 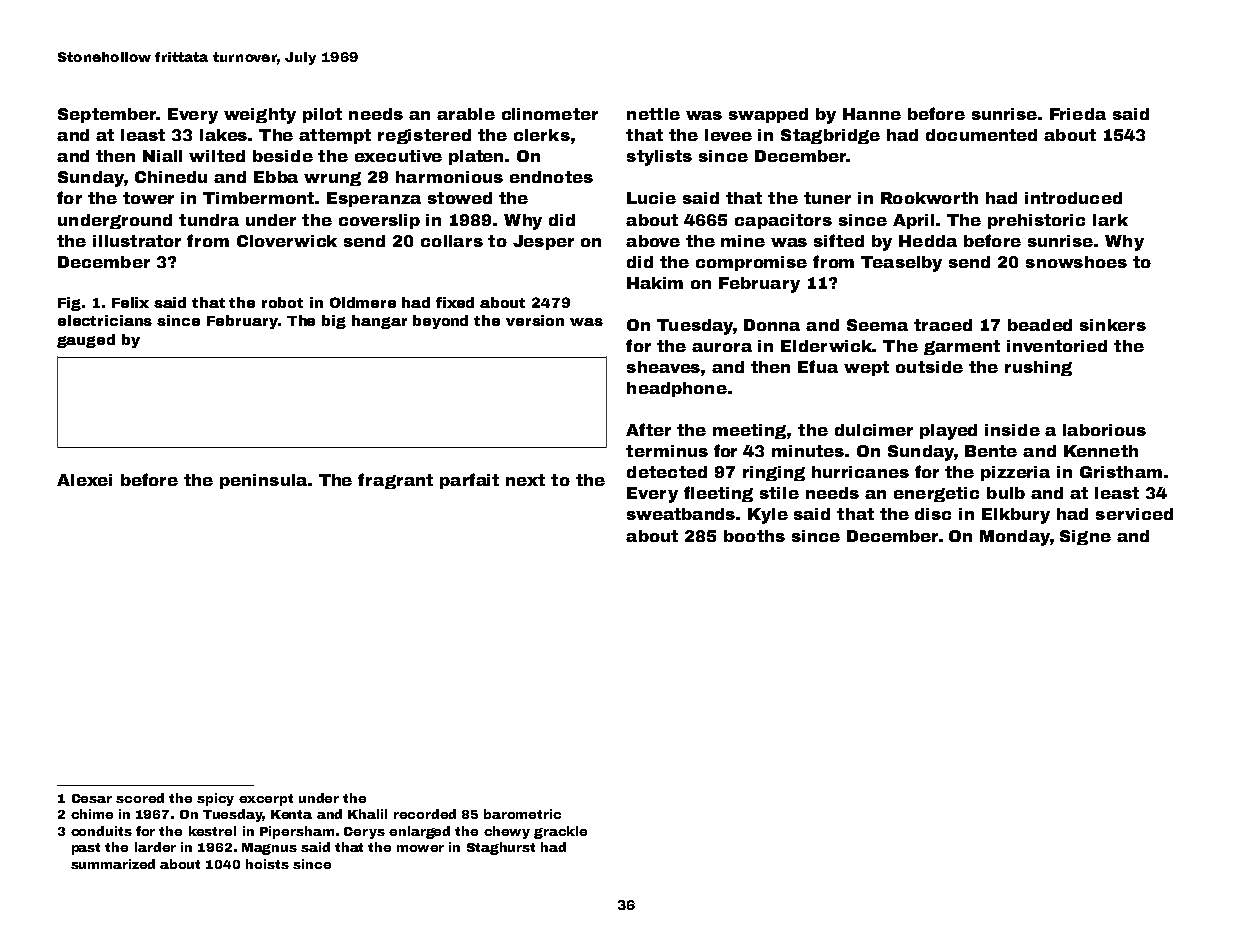 I want to click on fleeting, so click(x=718, y=494).
